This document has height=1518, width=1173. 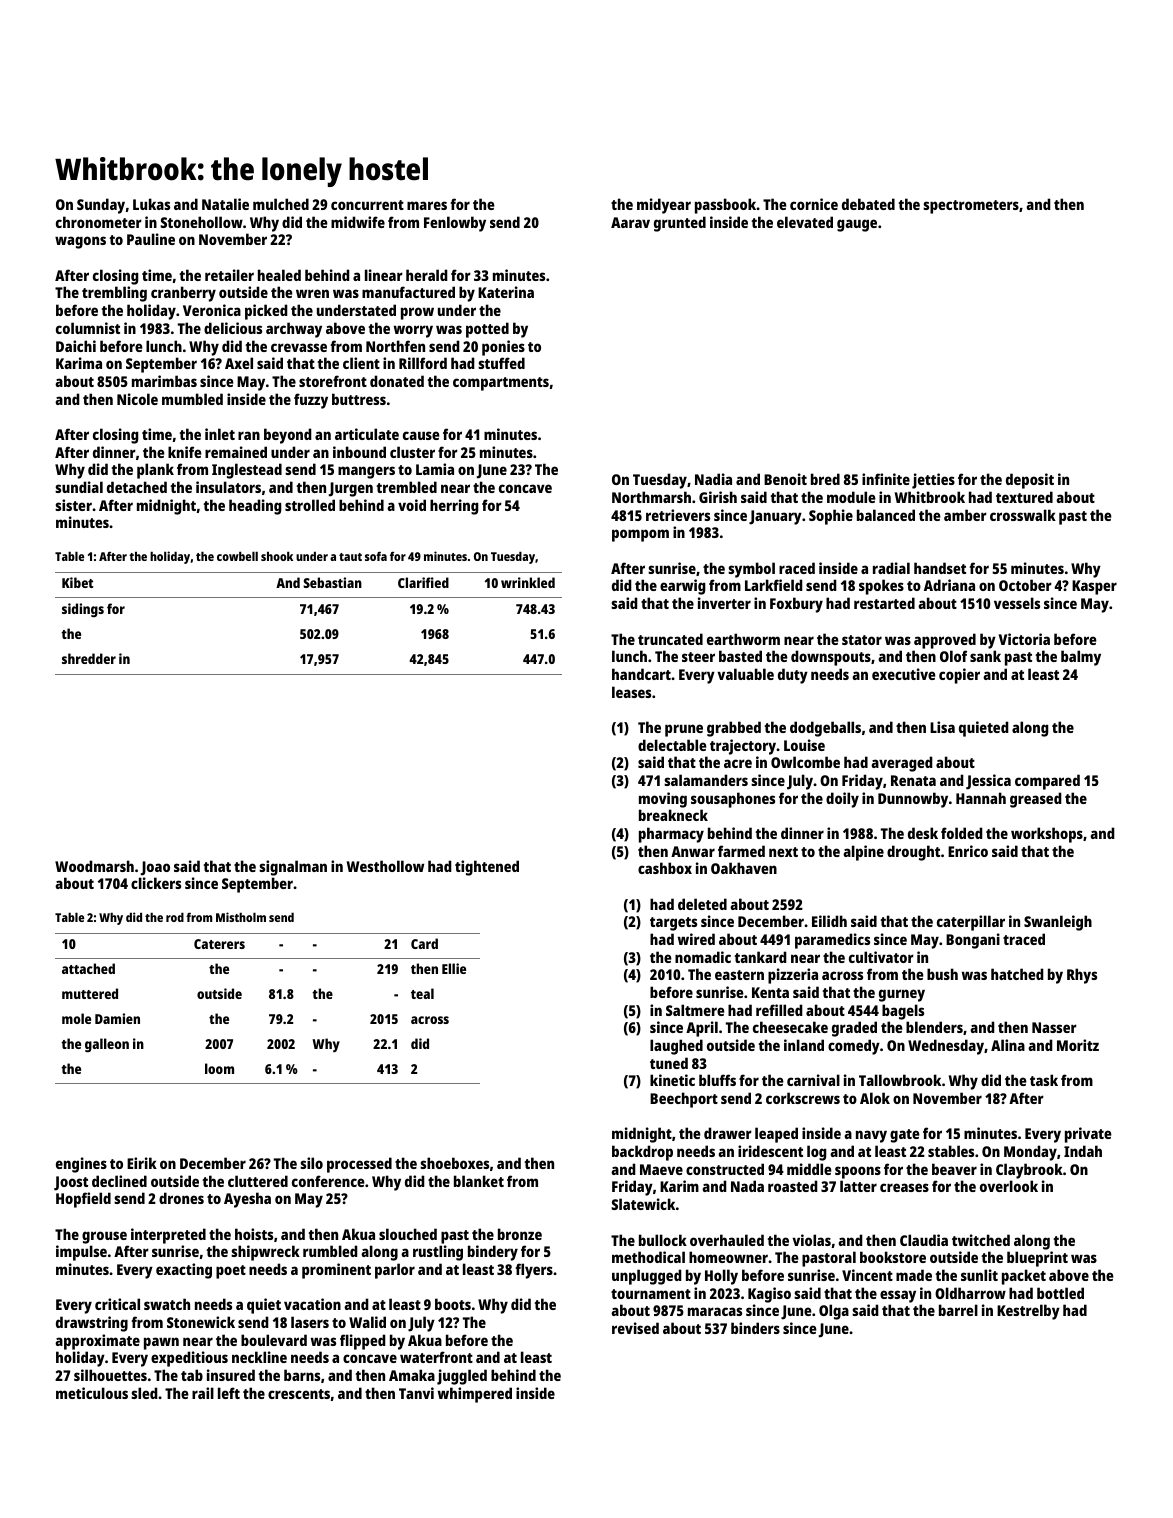 What do you see at coordinates (680, 224) in the document?
I see `grunted` at bounding box center [680, 224].
